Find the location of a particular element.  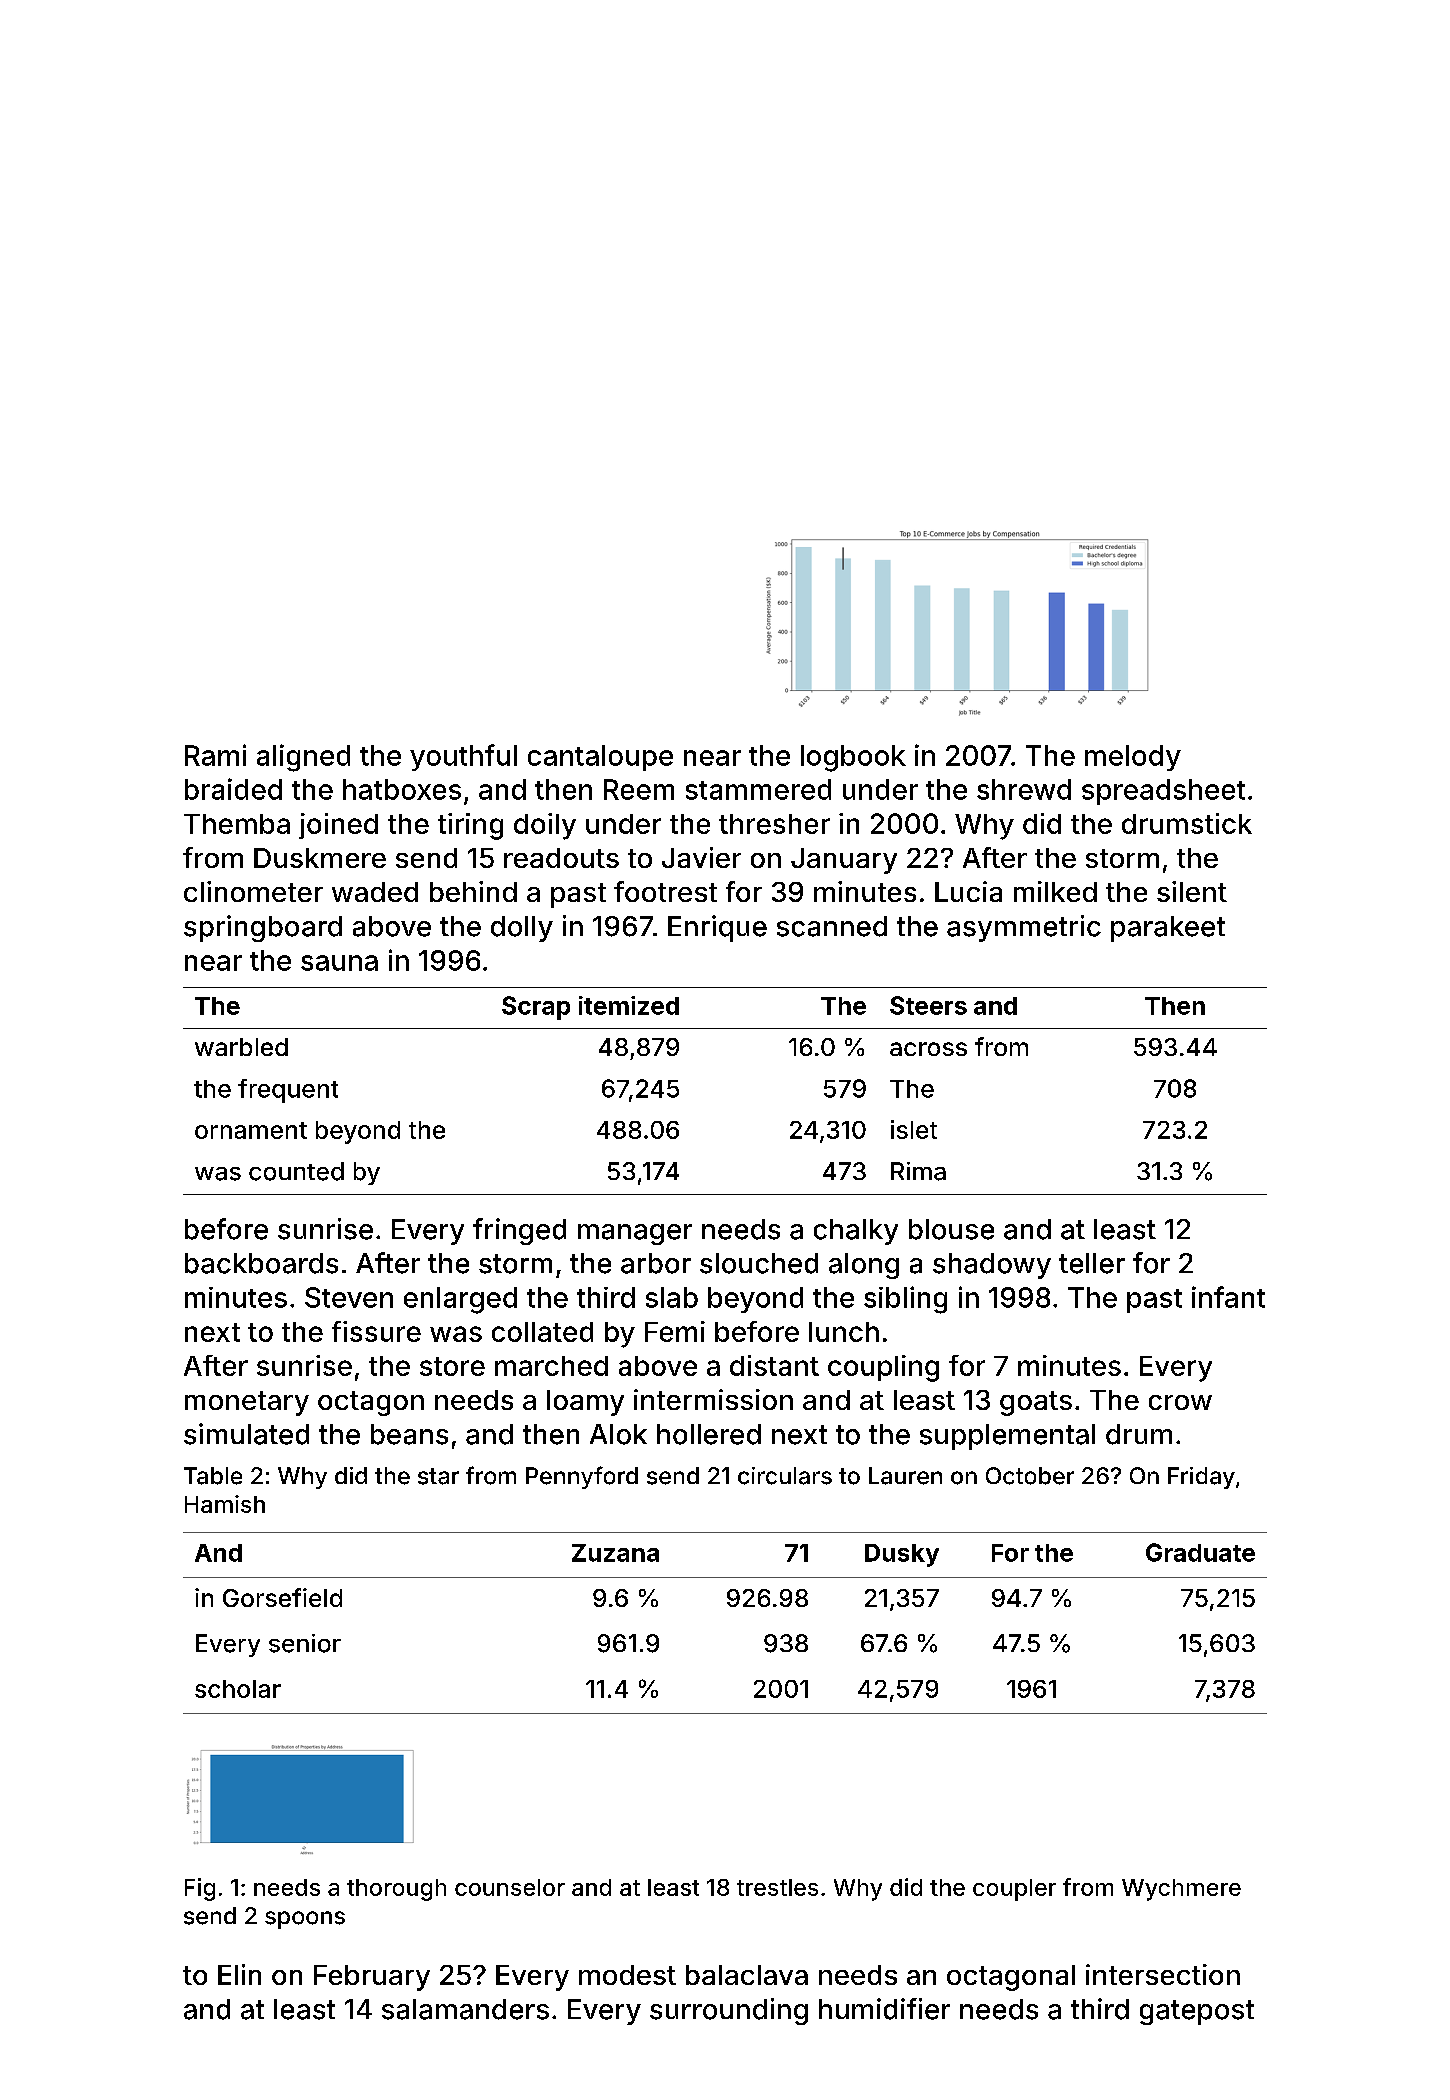

modest is located at coordinates (627, 1975).
